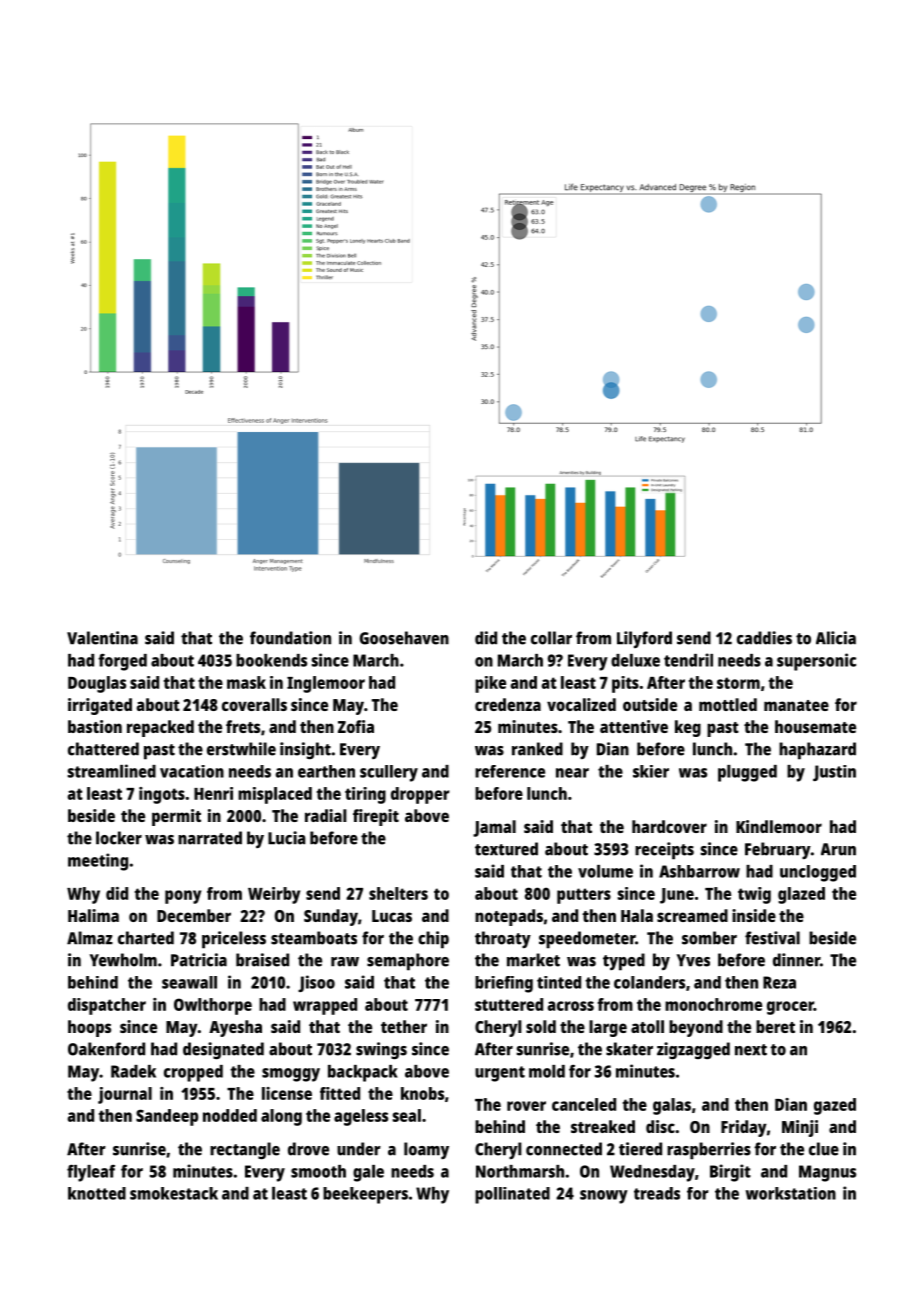 This screenshot has height=1308, width=924. What do you see at coordinates (816, 662) in the screenshot?
I see `supersonic` at bounding box center [816, 662].
